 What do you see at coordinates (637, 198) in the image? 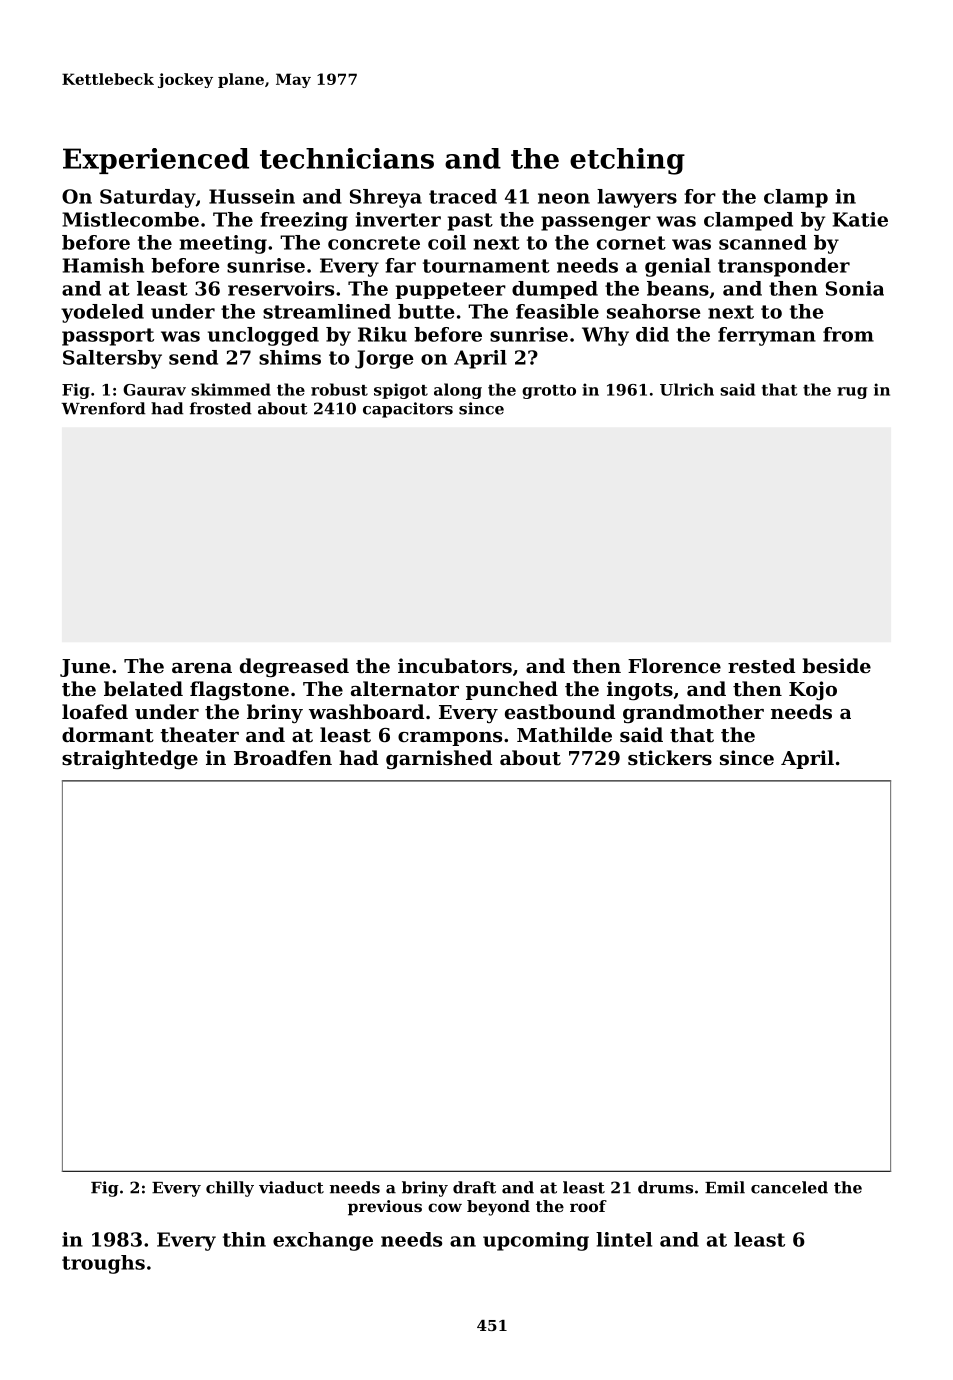
I see `lawyers` at bounding box center [637, 198].
